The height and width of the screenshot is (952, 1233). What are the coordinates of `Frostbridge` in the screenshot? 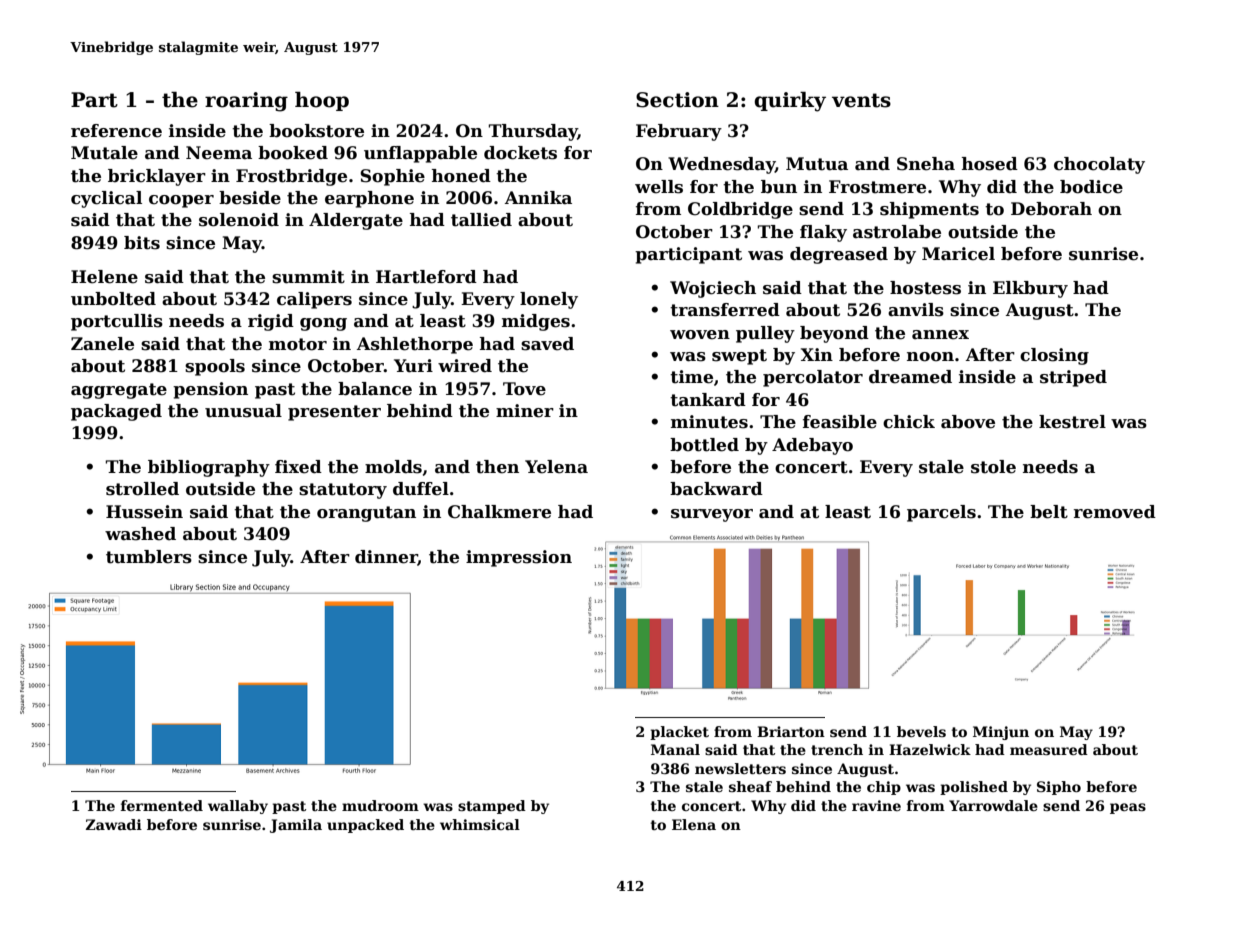 It's located at (291, 177).
